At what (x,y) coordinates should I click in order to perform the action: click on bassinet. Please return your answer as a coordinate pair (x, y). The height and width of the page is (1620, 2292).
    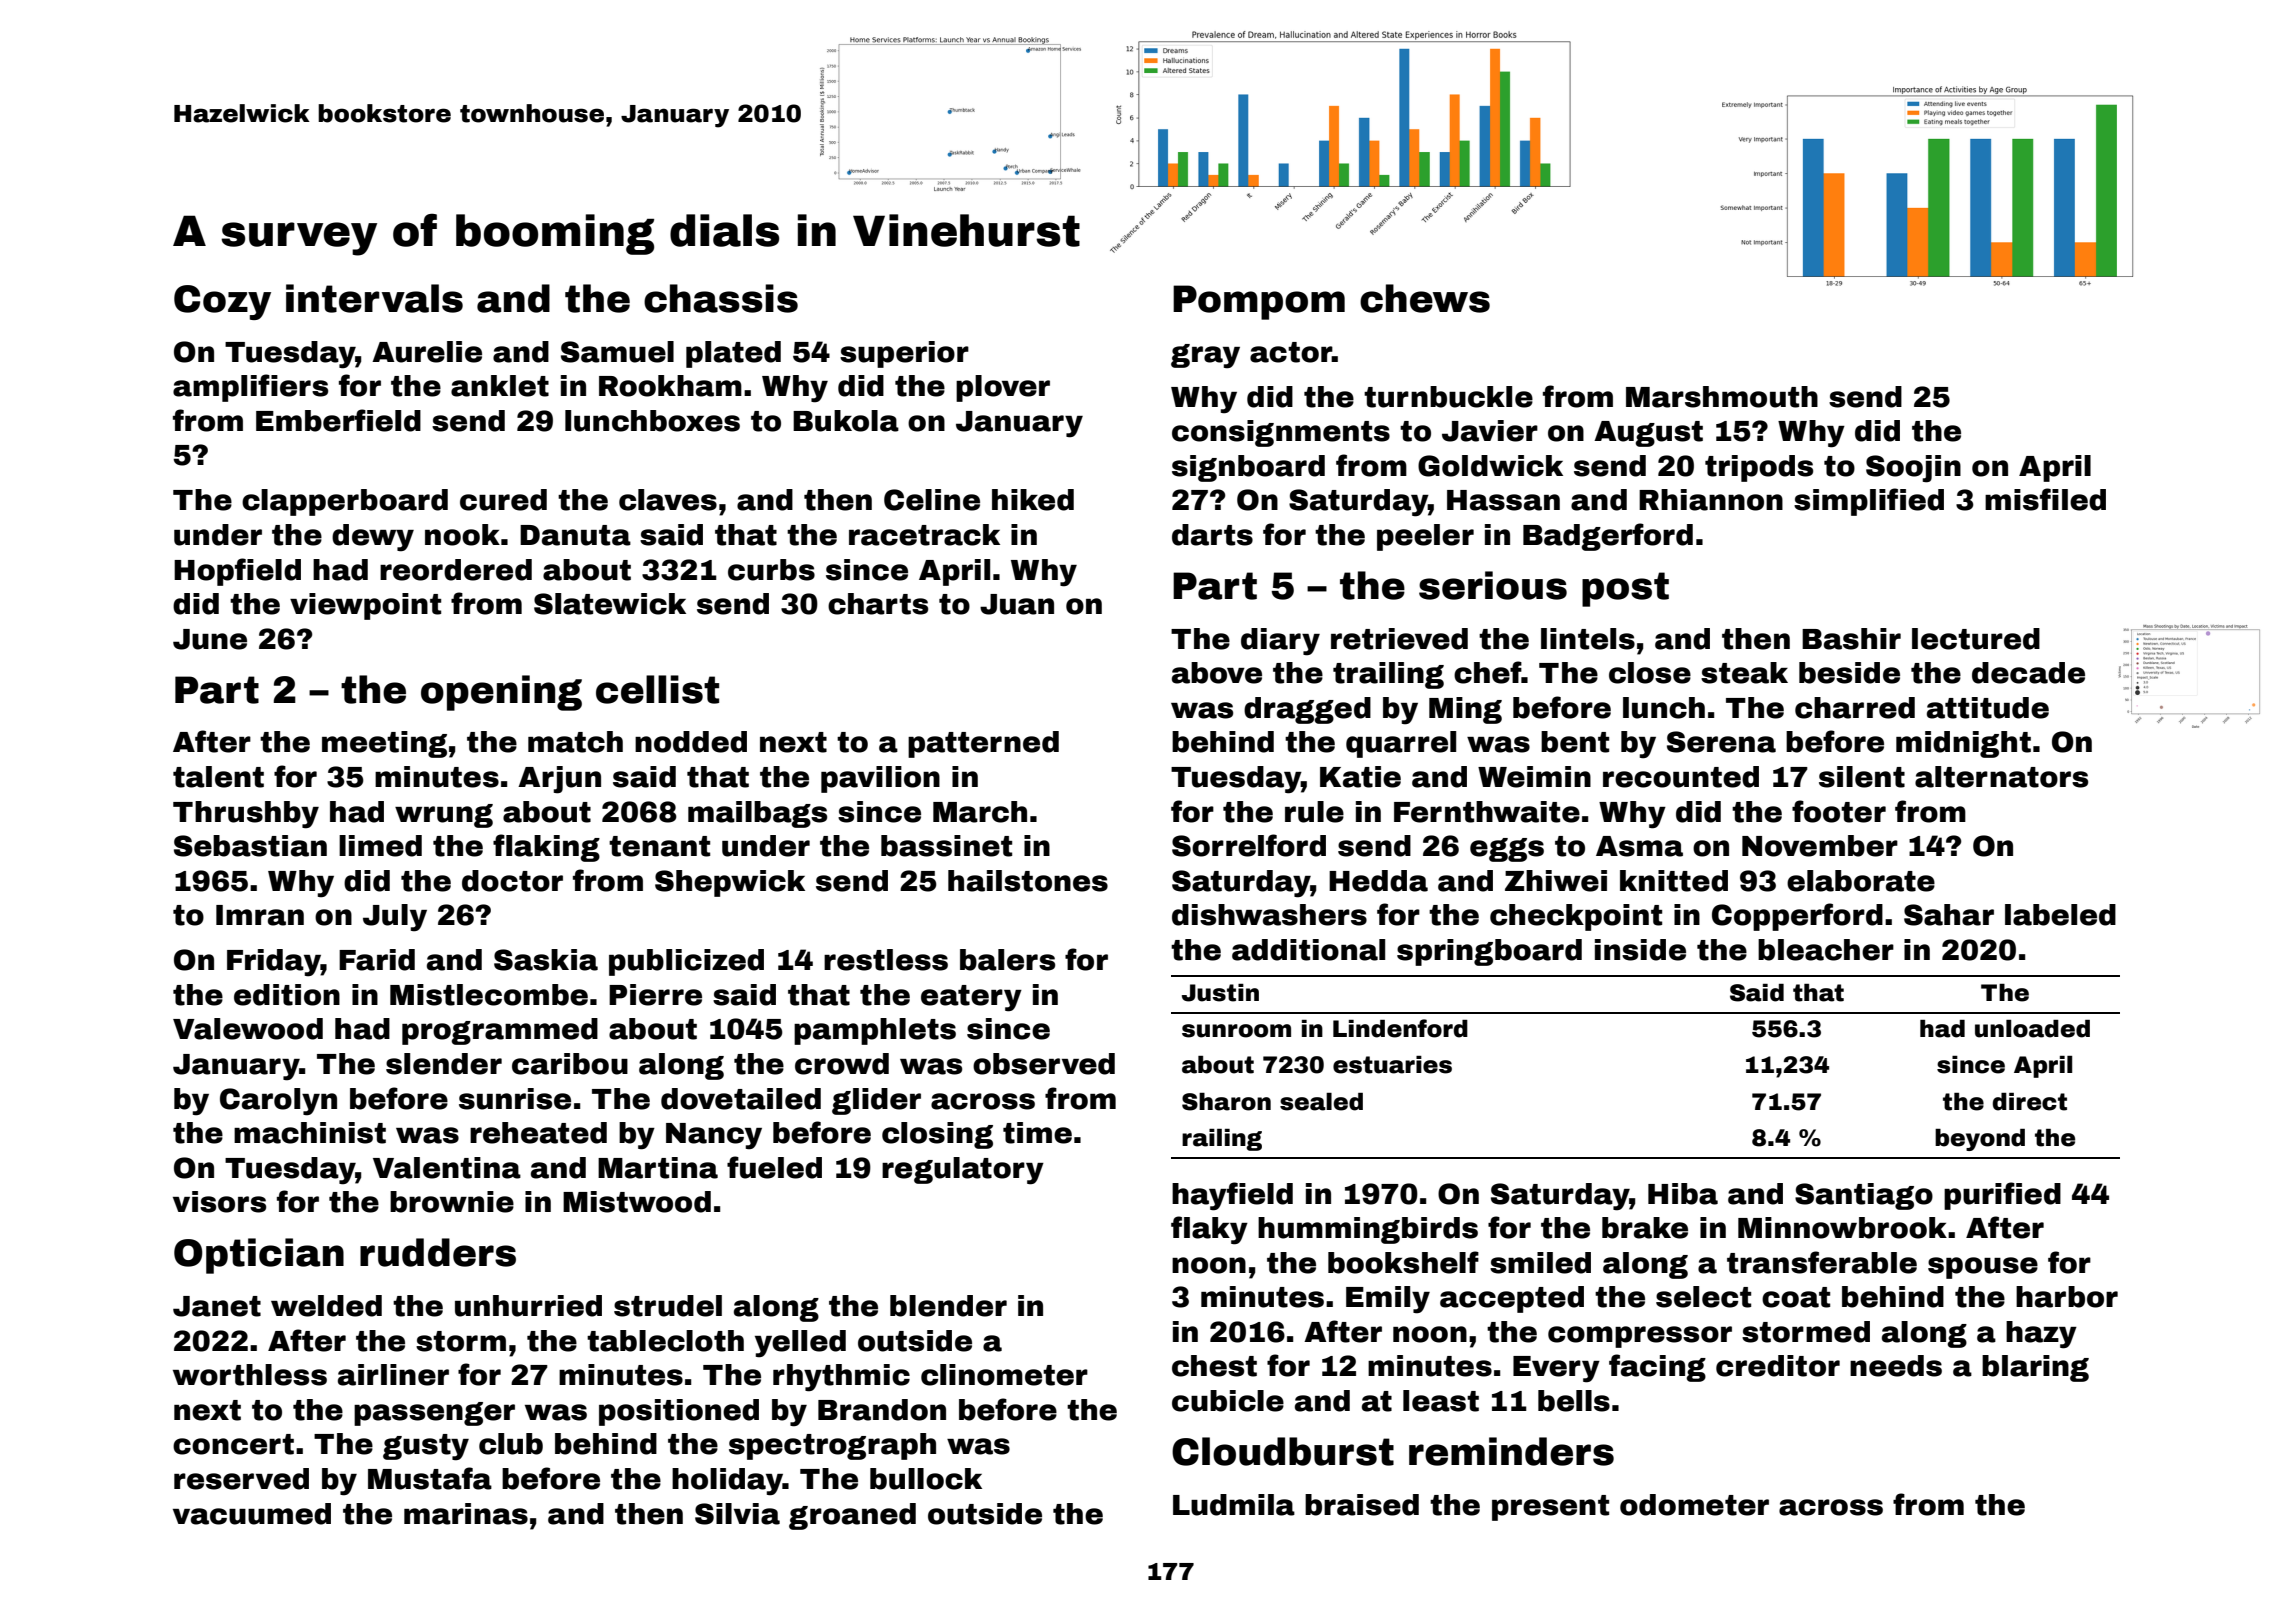
    Looking at the image, I should click on (946, 846).
